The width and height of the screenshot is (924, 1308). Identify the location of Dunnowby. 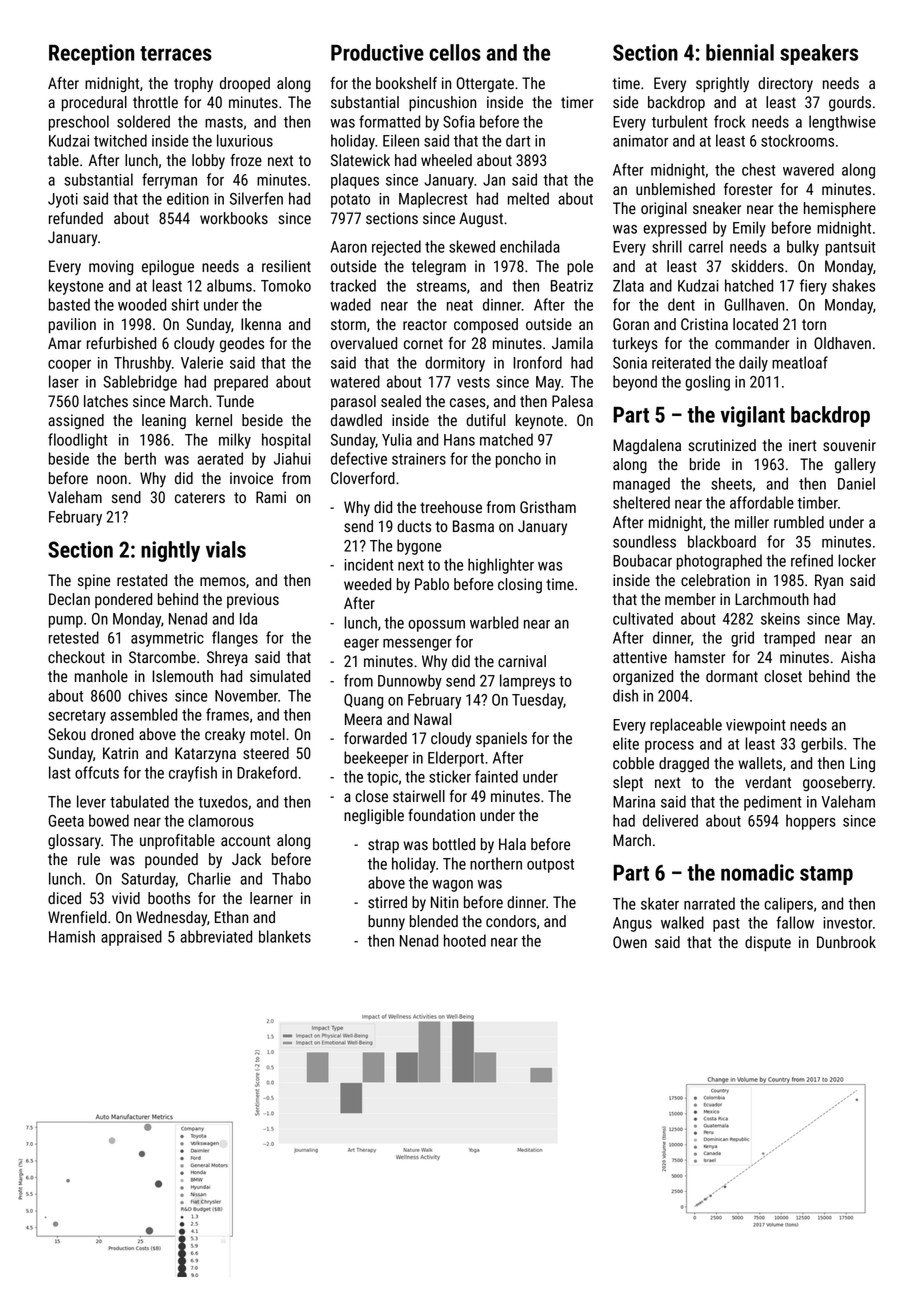
(410, 682).
